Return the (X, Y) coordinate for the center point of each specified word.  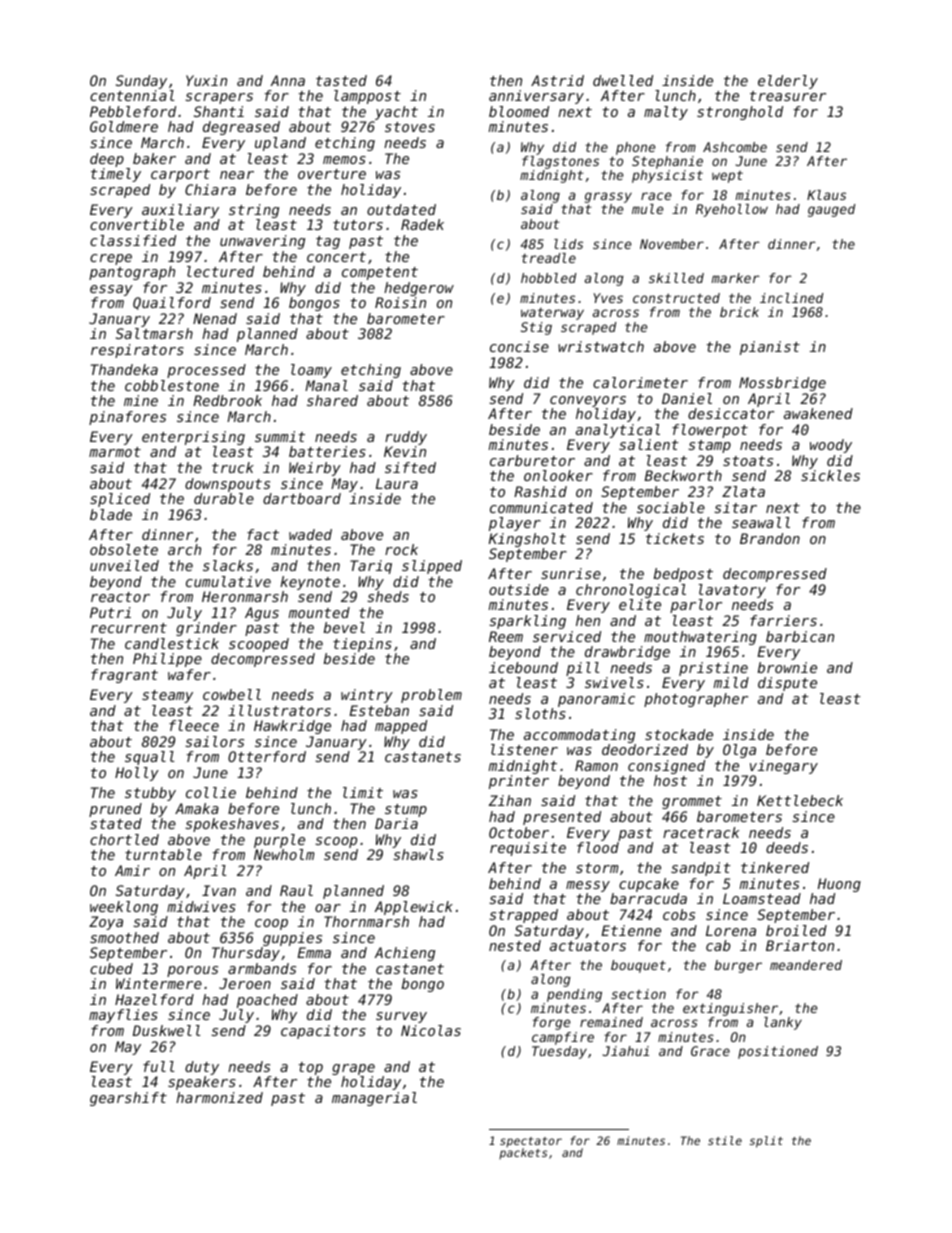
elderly (788, 82)
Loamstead (762, 898)
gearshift (128, 1099)
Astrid (557, 80)
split (766, 1142)
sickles (830, 475)
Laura (397, 483)
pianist (770, 348)
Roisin (400, 302)
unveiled (124, 565)
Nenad (215, 318)
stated (116, 823)
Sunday (141, 82)
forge (551, 1023)
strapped (523, 916)
